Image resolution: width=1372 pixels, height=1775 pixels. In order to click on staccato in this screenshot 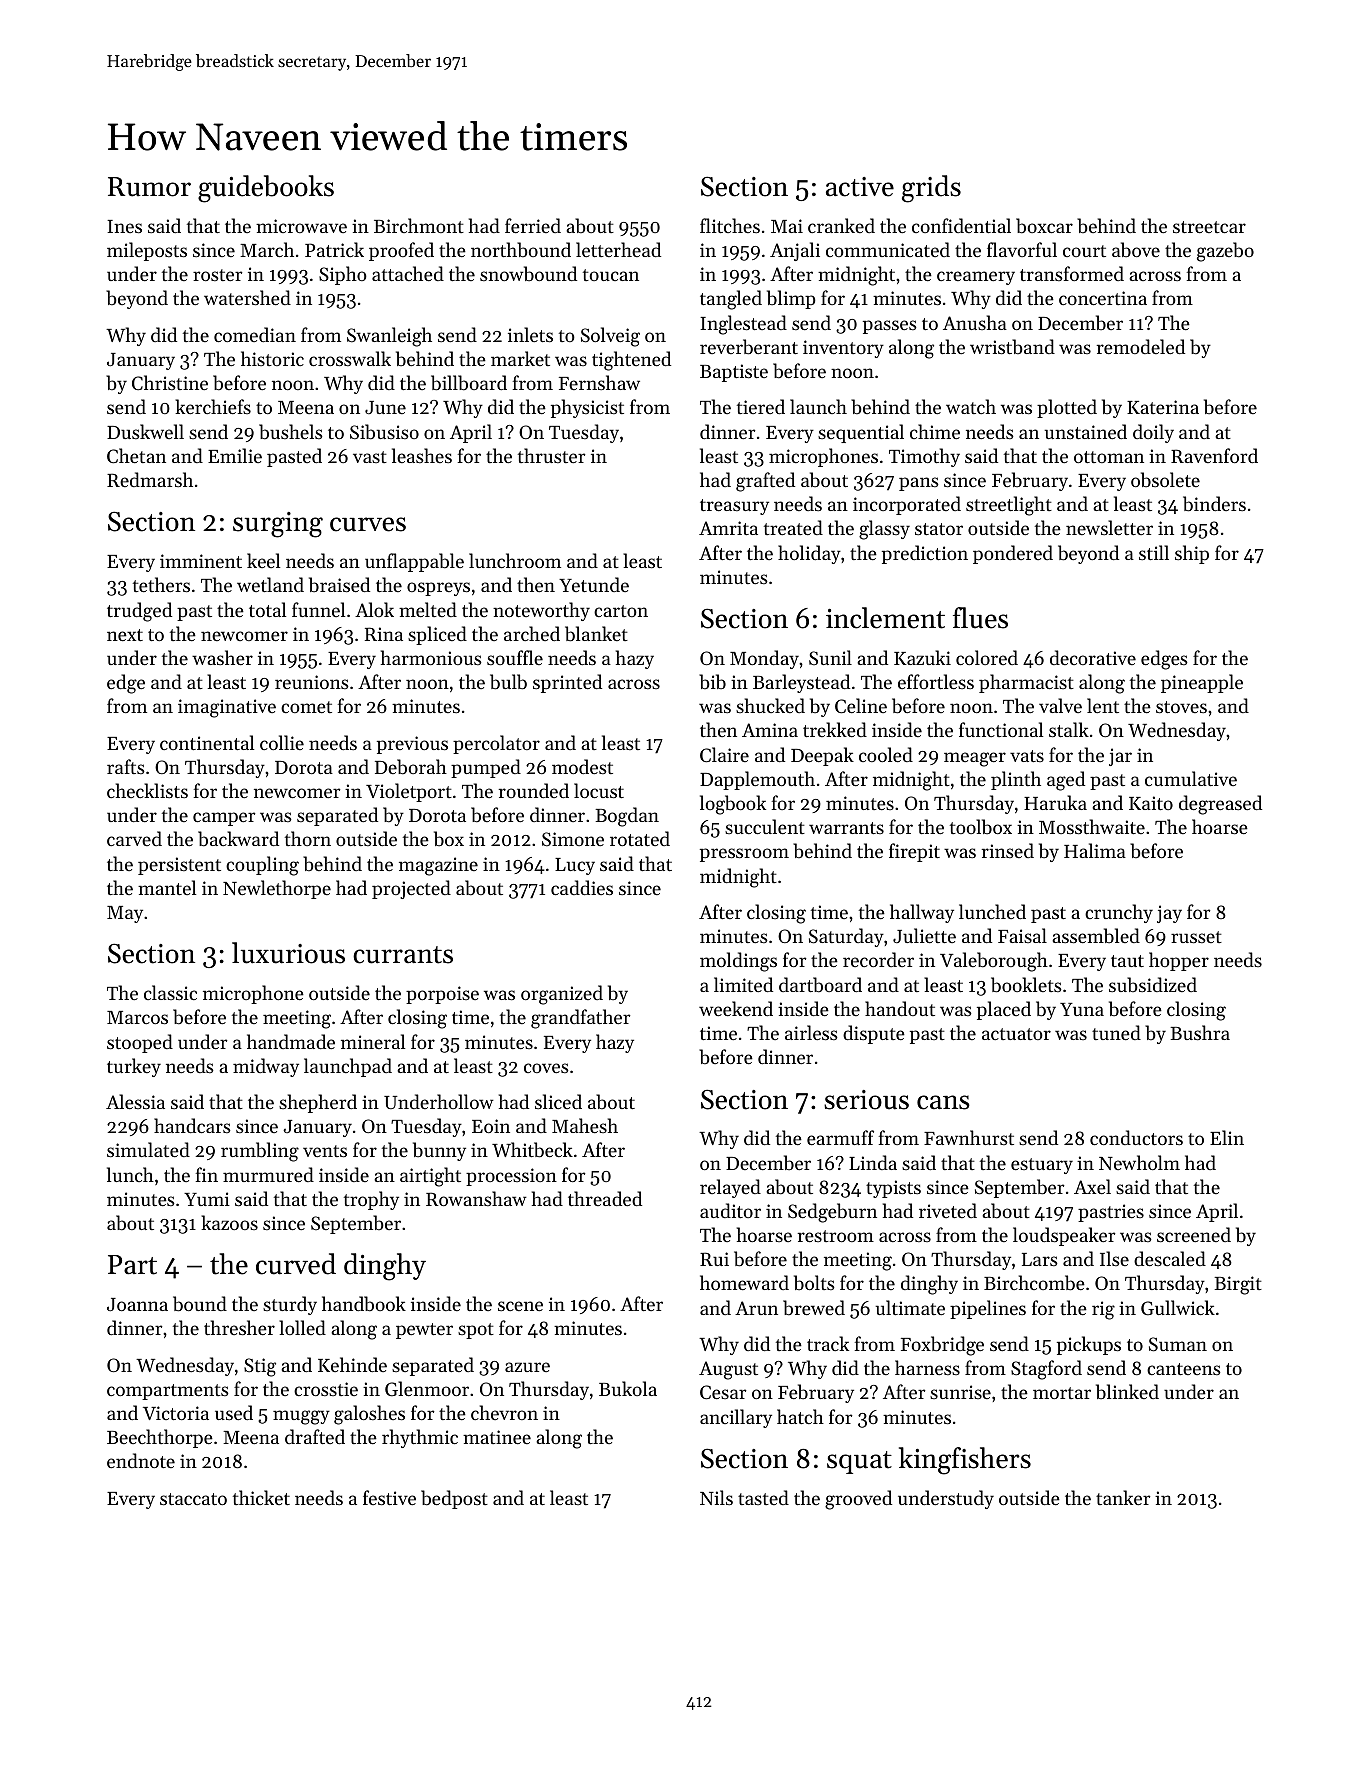, I will do `click(193, 1499)`.
